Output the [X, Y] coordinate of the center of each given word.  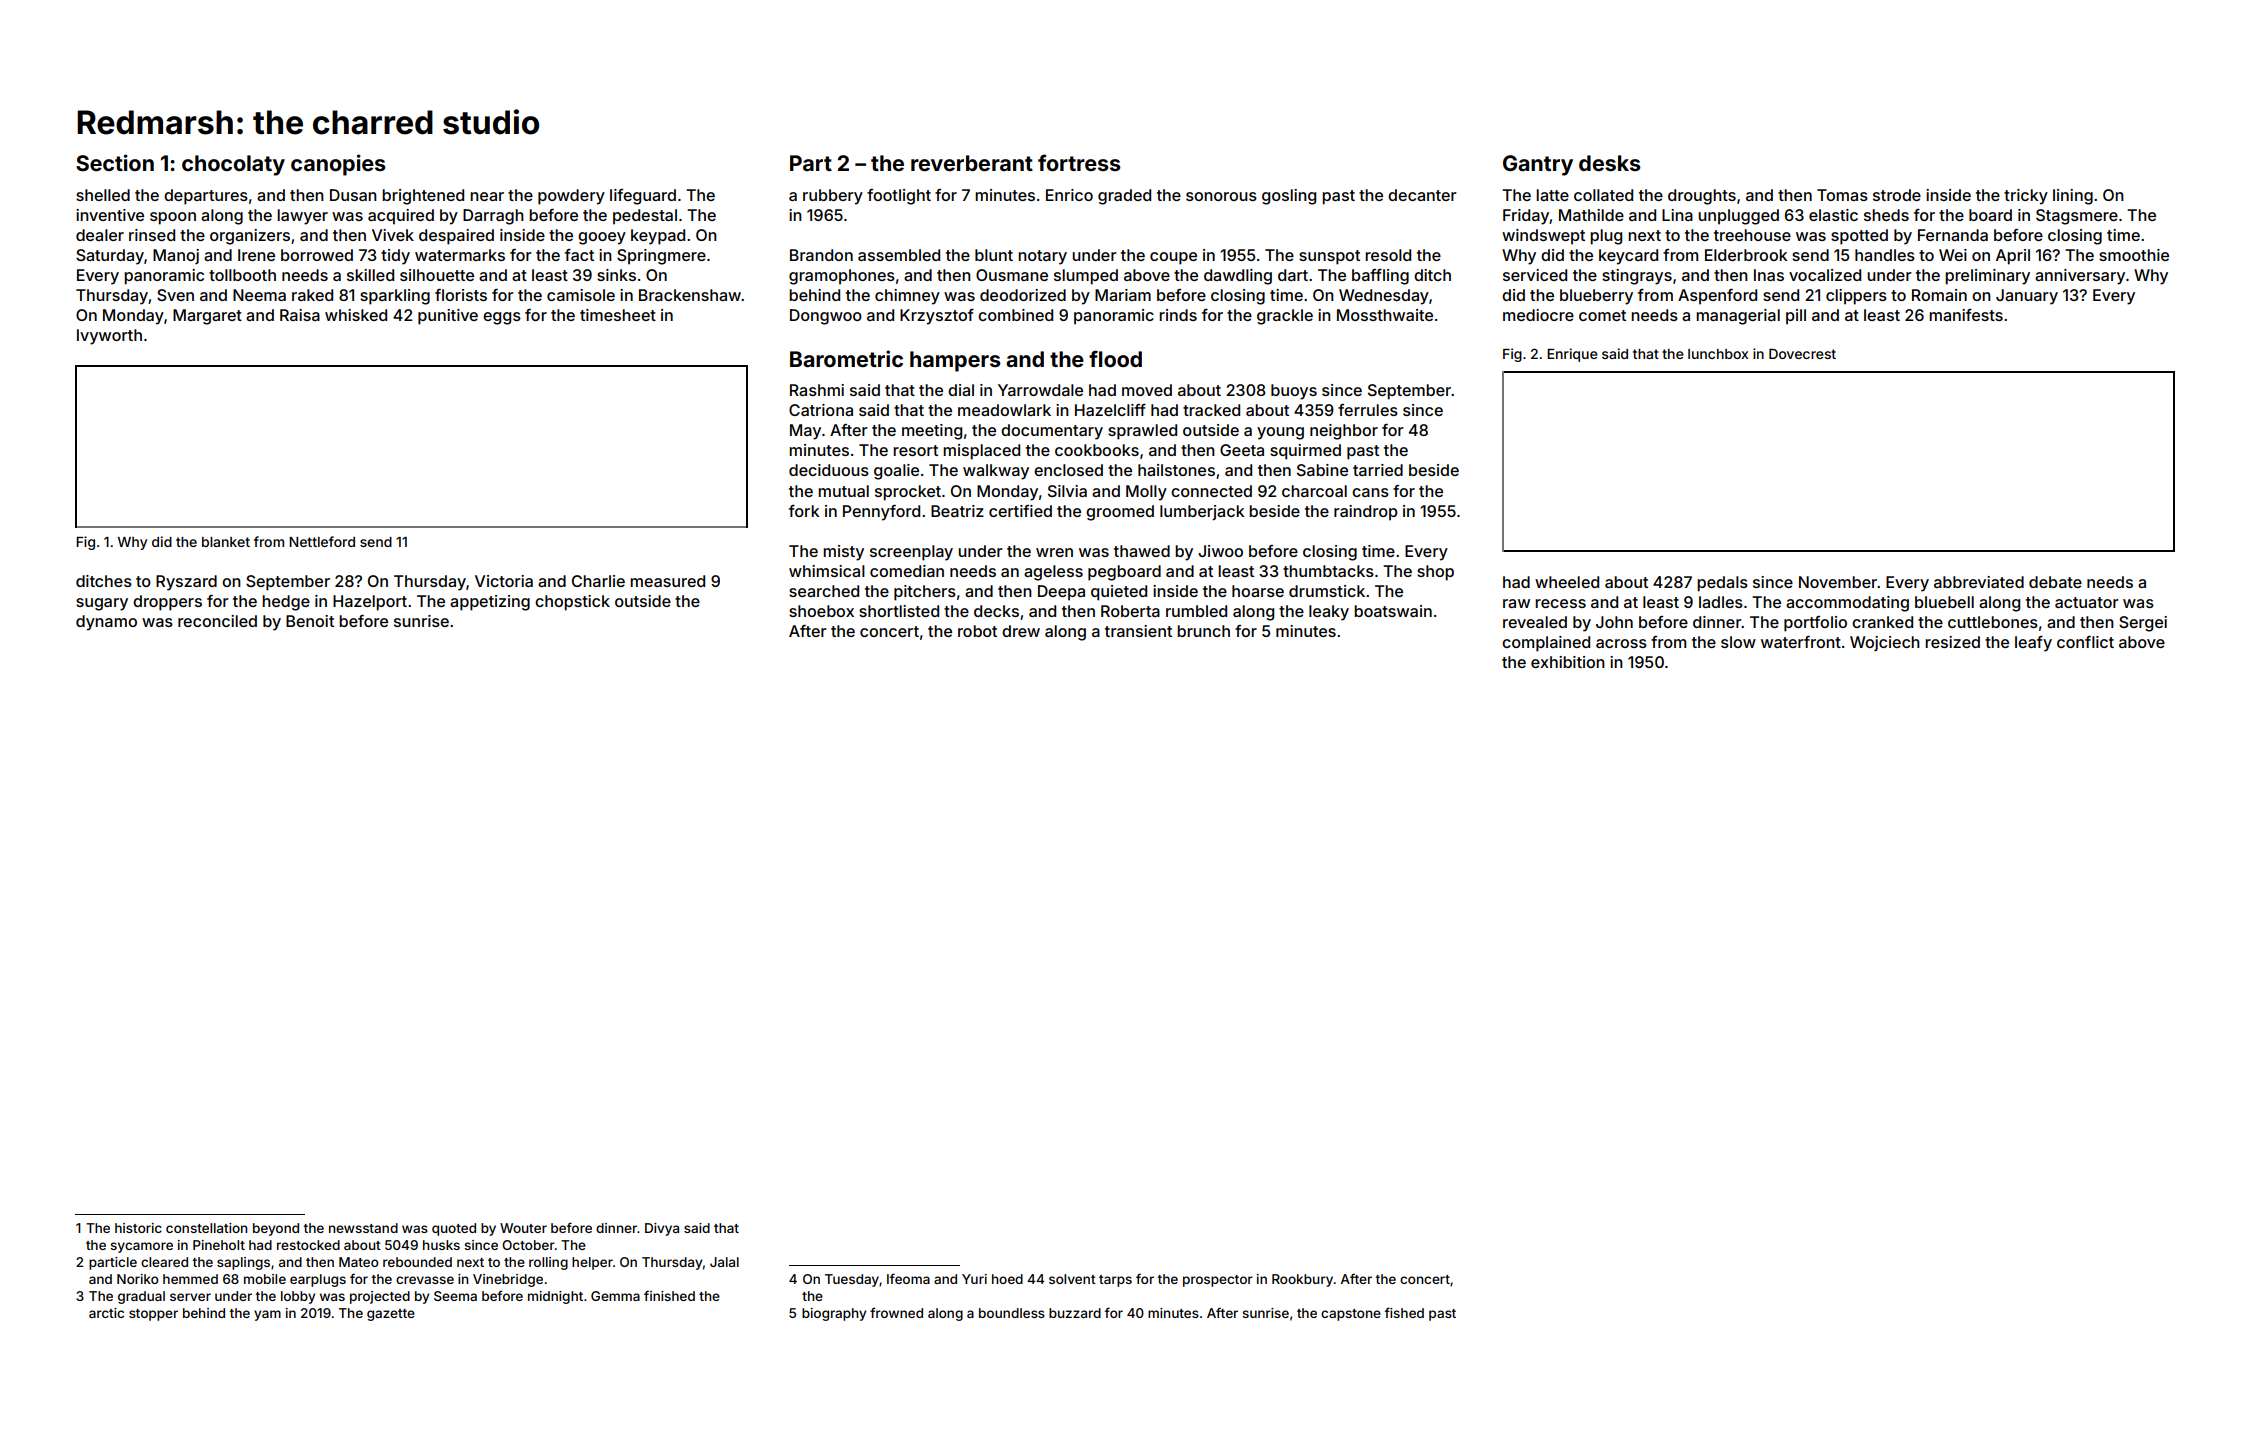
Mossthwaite [1385, 315]
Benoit [310, 621]
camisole [581, 295]
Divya [662, 1229]
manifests [1966, 315]
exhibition [1568, 662]
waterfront [1801, 642]
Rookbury [1302, 1280]
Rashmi [817, 390]
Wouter [523, 1228]
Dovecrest [1802, 353]
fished [1404, 1312]
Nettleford [322, 541]
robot [977, 631]
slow [1738, 642]
